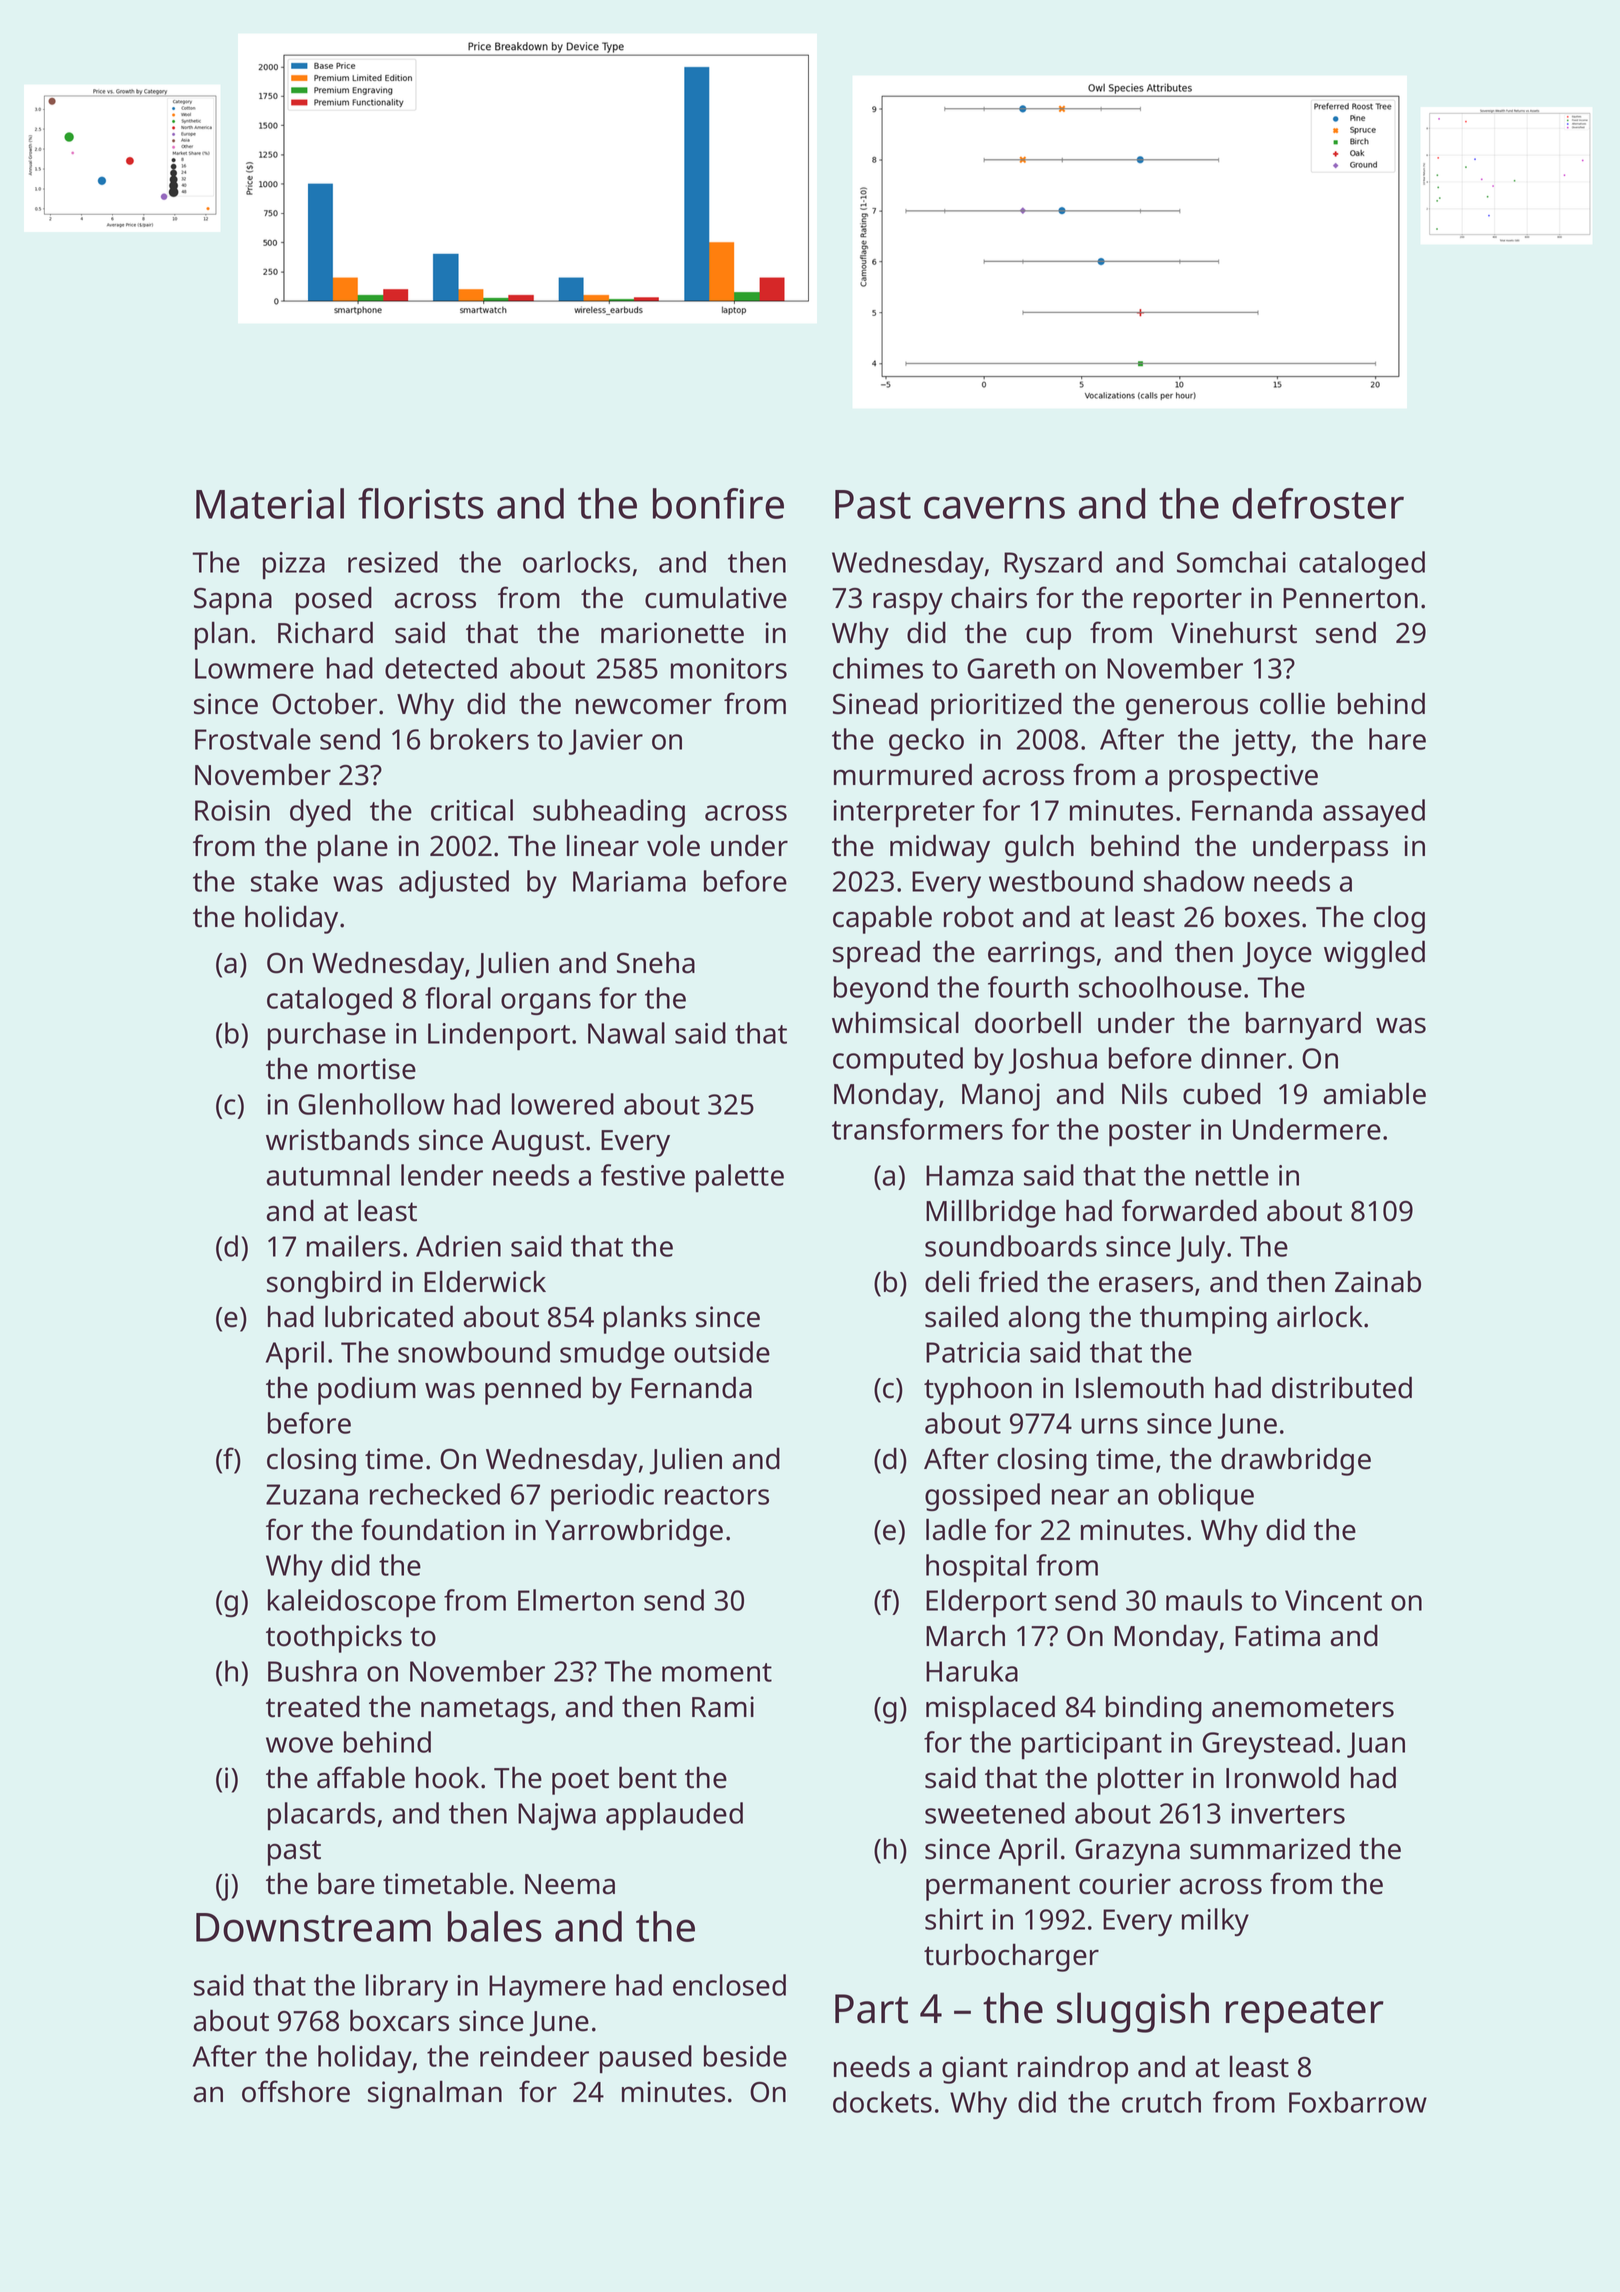 Image resolution: width=1620 pixels, height=2292 pixels. Describe the element at coordinates (421, 503) in the screenshot. I see `florists` at that location.
